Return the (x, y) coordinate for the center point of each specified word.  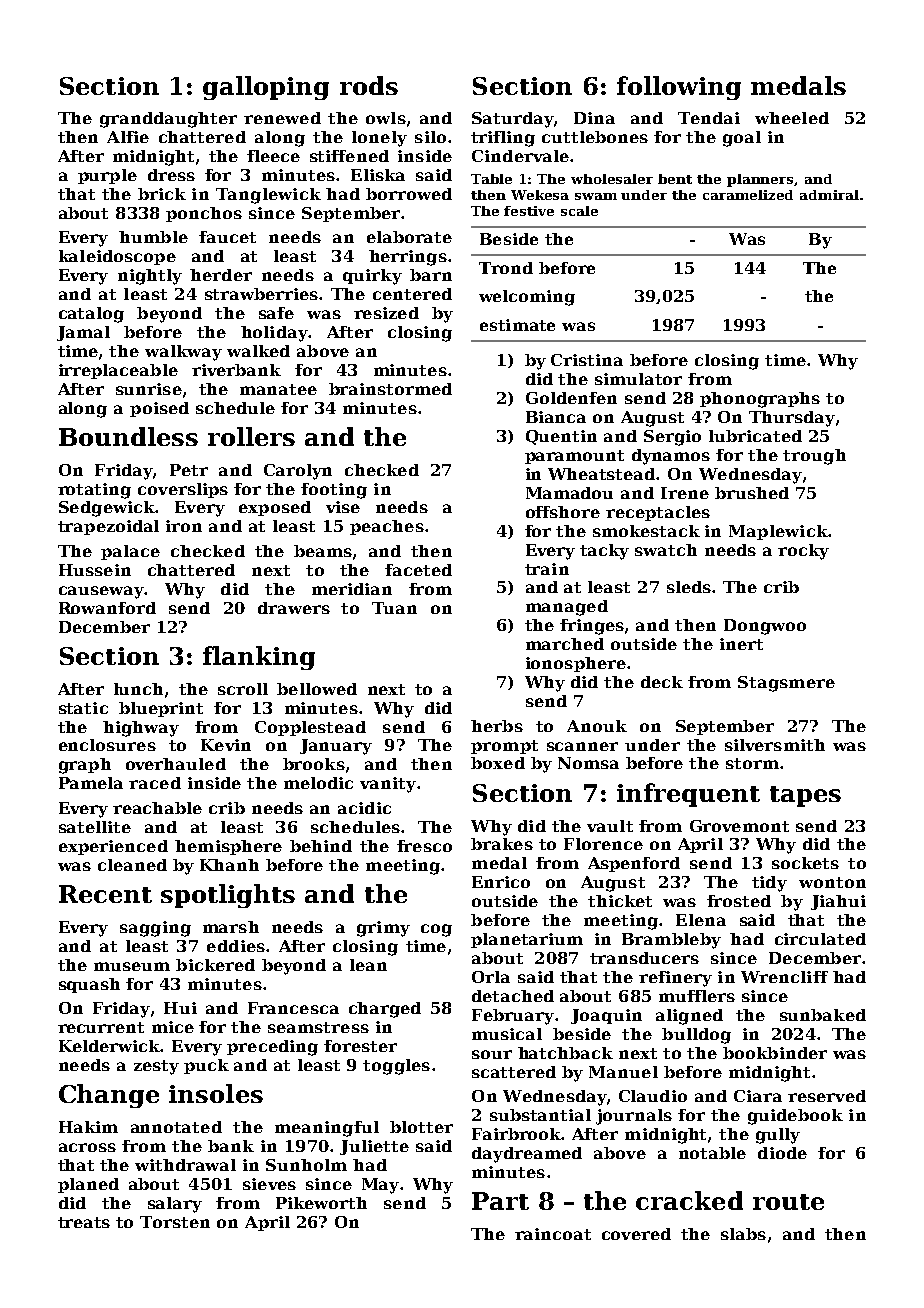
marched (565, 644)
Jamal (83, 333)
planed (88, 1185)
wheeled (792, 118)
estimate (517, 325)
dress (171, 175)
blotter (421, 1127)
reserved (827, 1096)
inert (741, 644)
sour (492, 1054)
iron (184, 526)
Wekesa (540, 195)
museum (132, 966)
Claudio (653, 1096)
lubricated (755, 436)
